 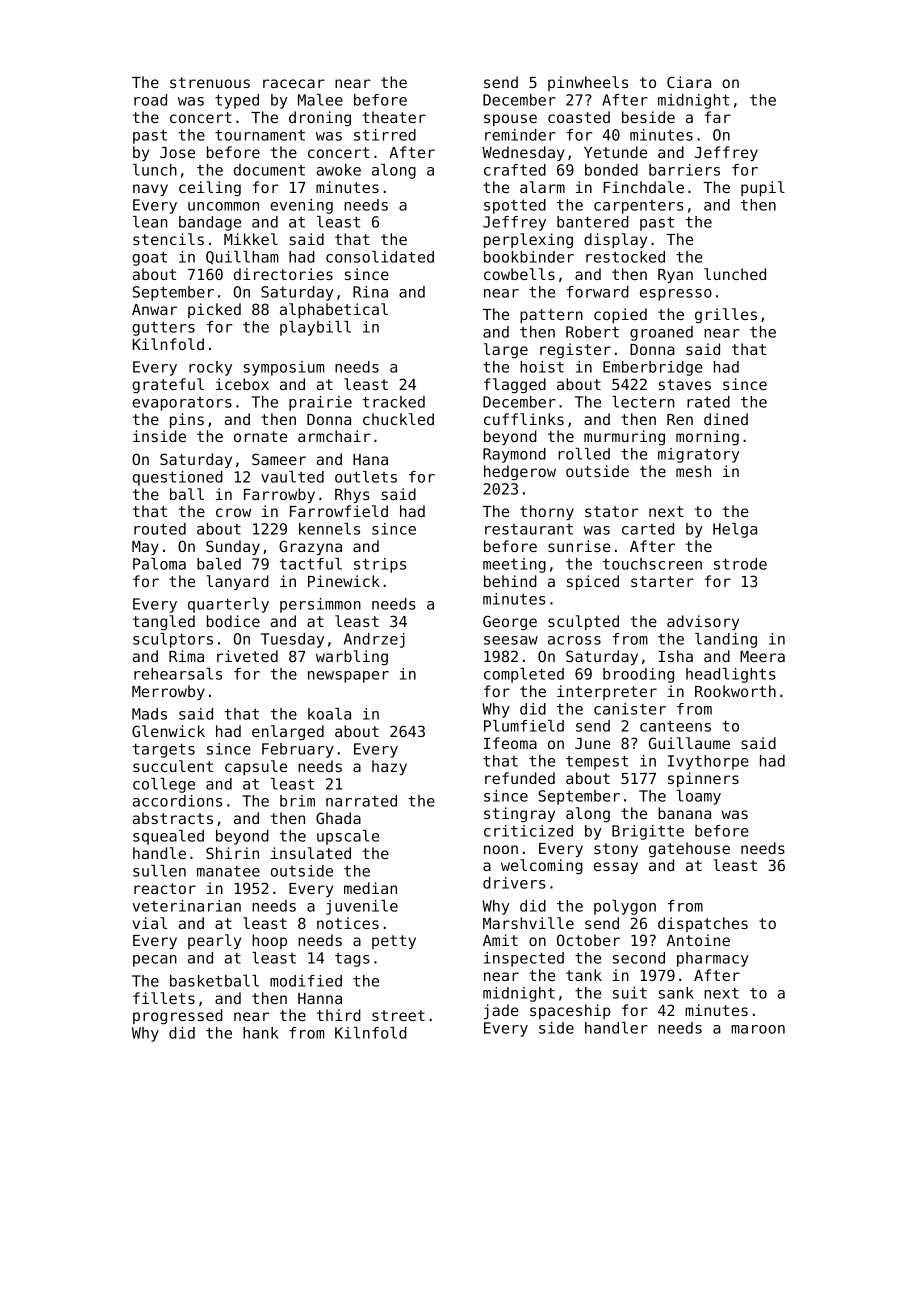 What do you see at coordinates (329, 714) in the screenshot?
I see `koala` at bounding box center [329, 714].
